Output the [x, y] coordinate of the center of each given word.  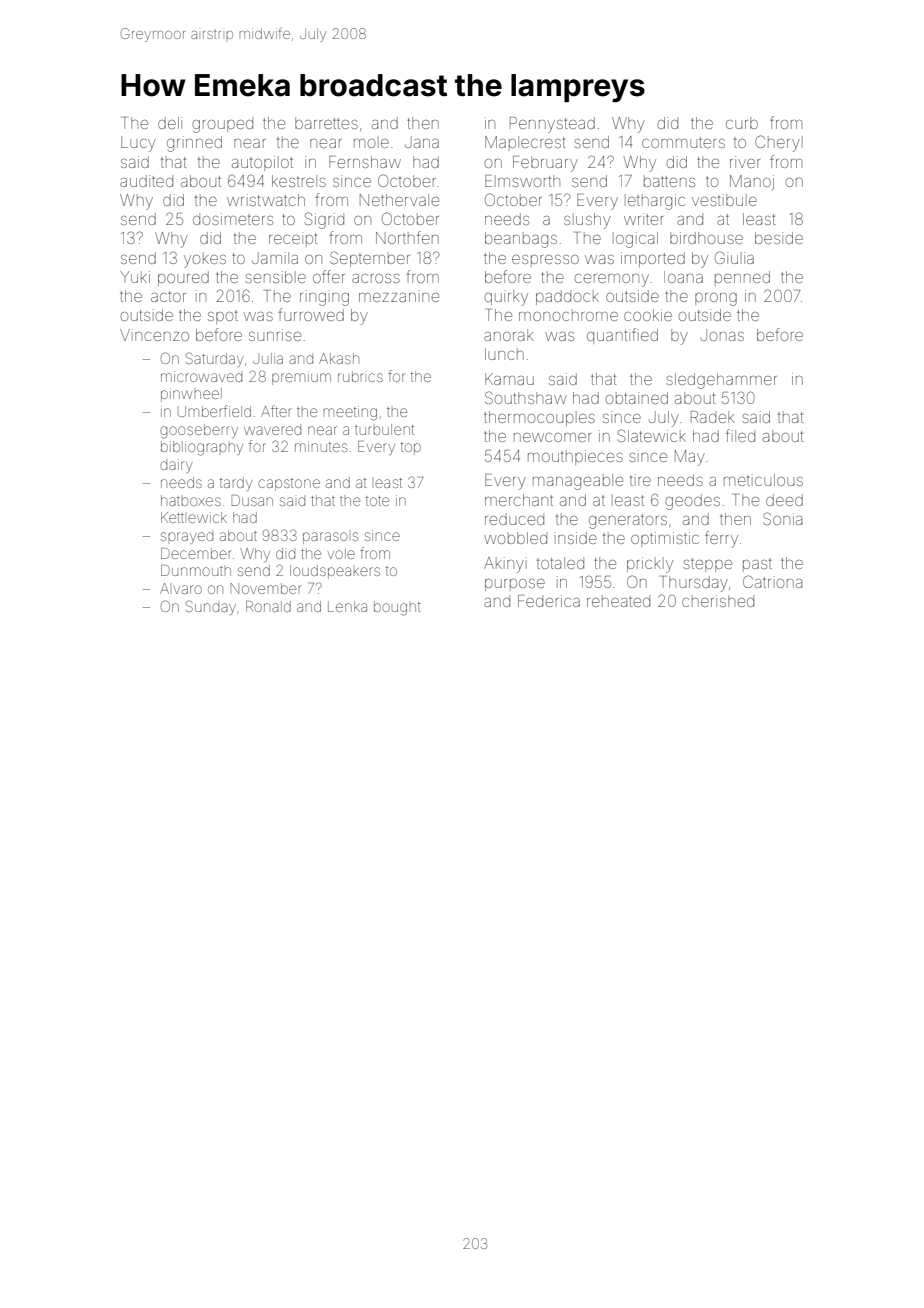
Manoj [752, 182]
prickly [650, 565]
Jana [422, 142]
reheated [618, 601]
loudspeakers [335, 572]
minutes [321, 446]
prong [716, 299]
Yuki [135, 277]
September [370, 259]
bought [397, 608]
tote [377, 501]
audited [146, 181]
